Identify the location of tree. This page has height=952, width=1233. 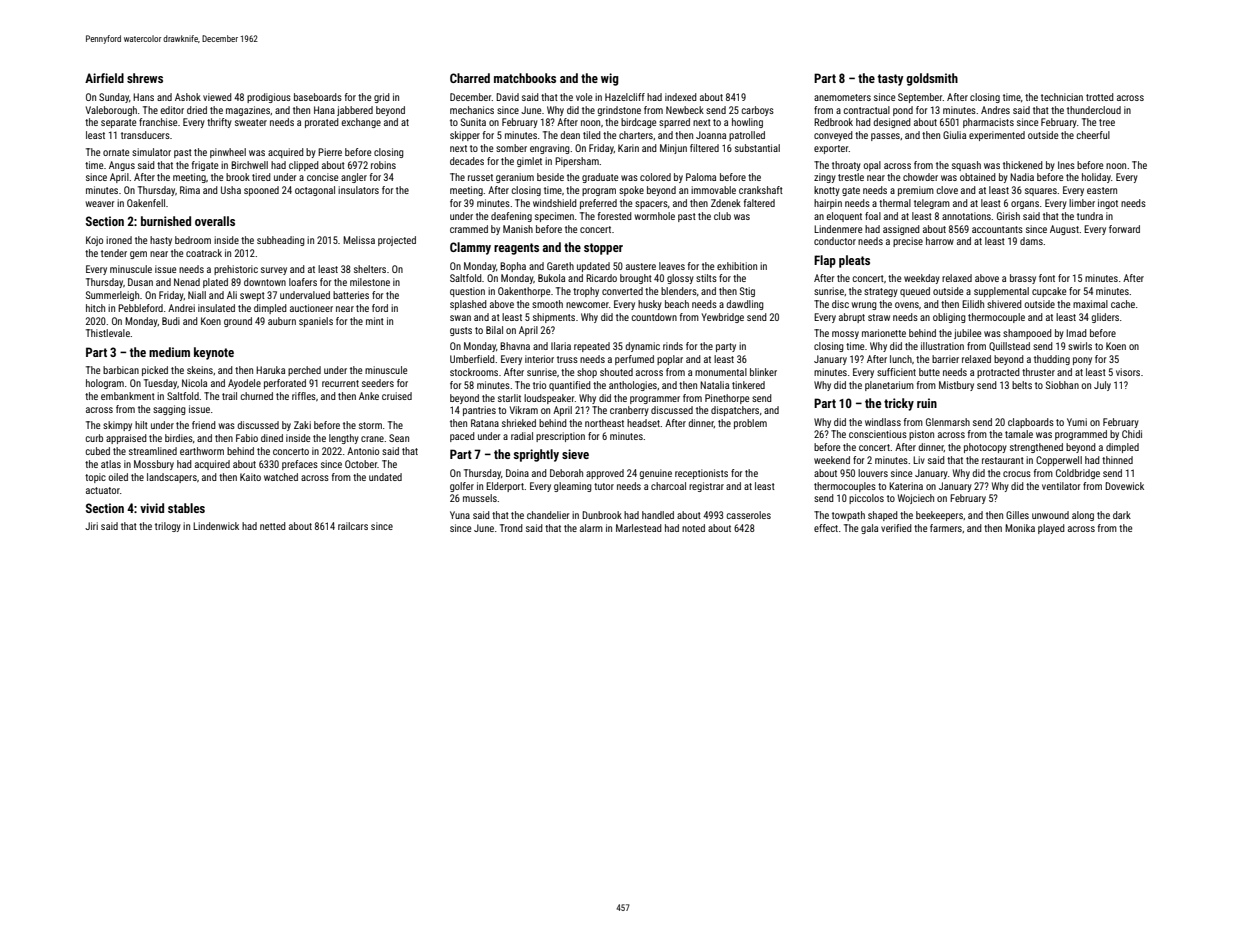
(1107, 122).
